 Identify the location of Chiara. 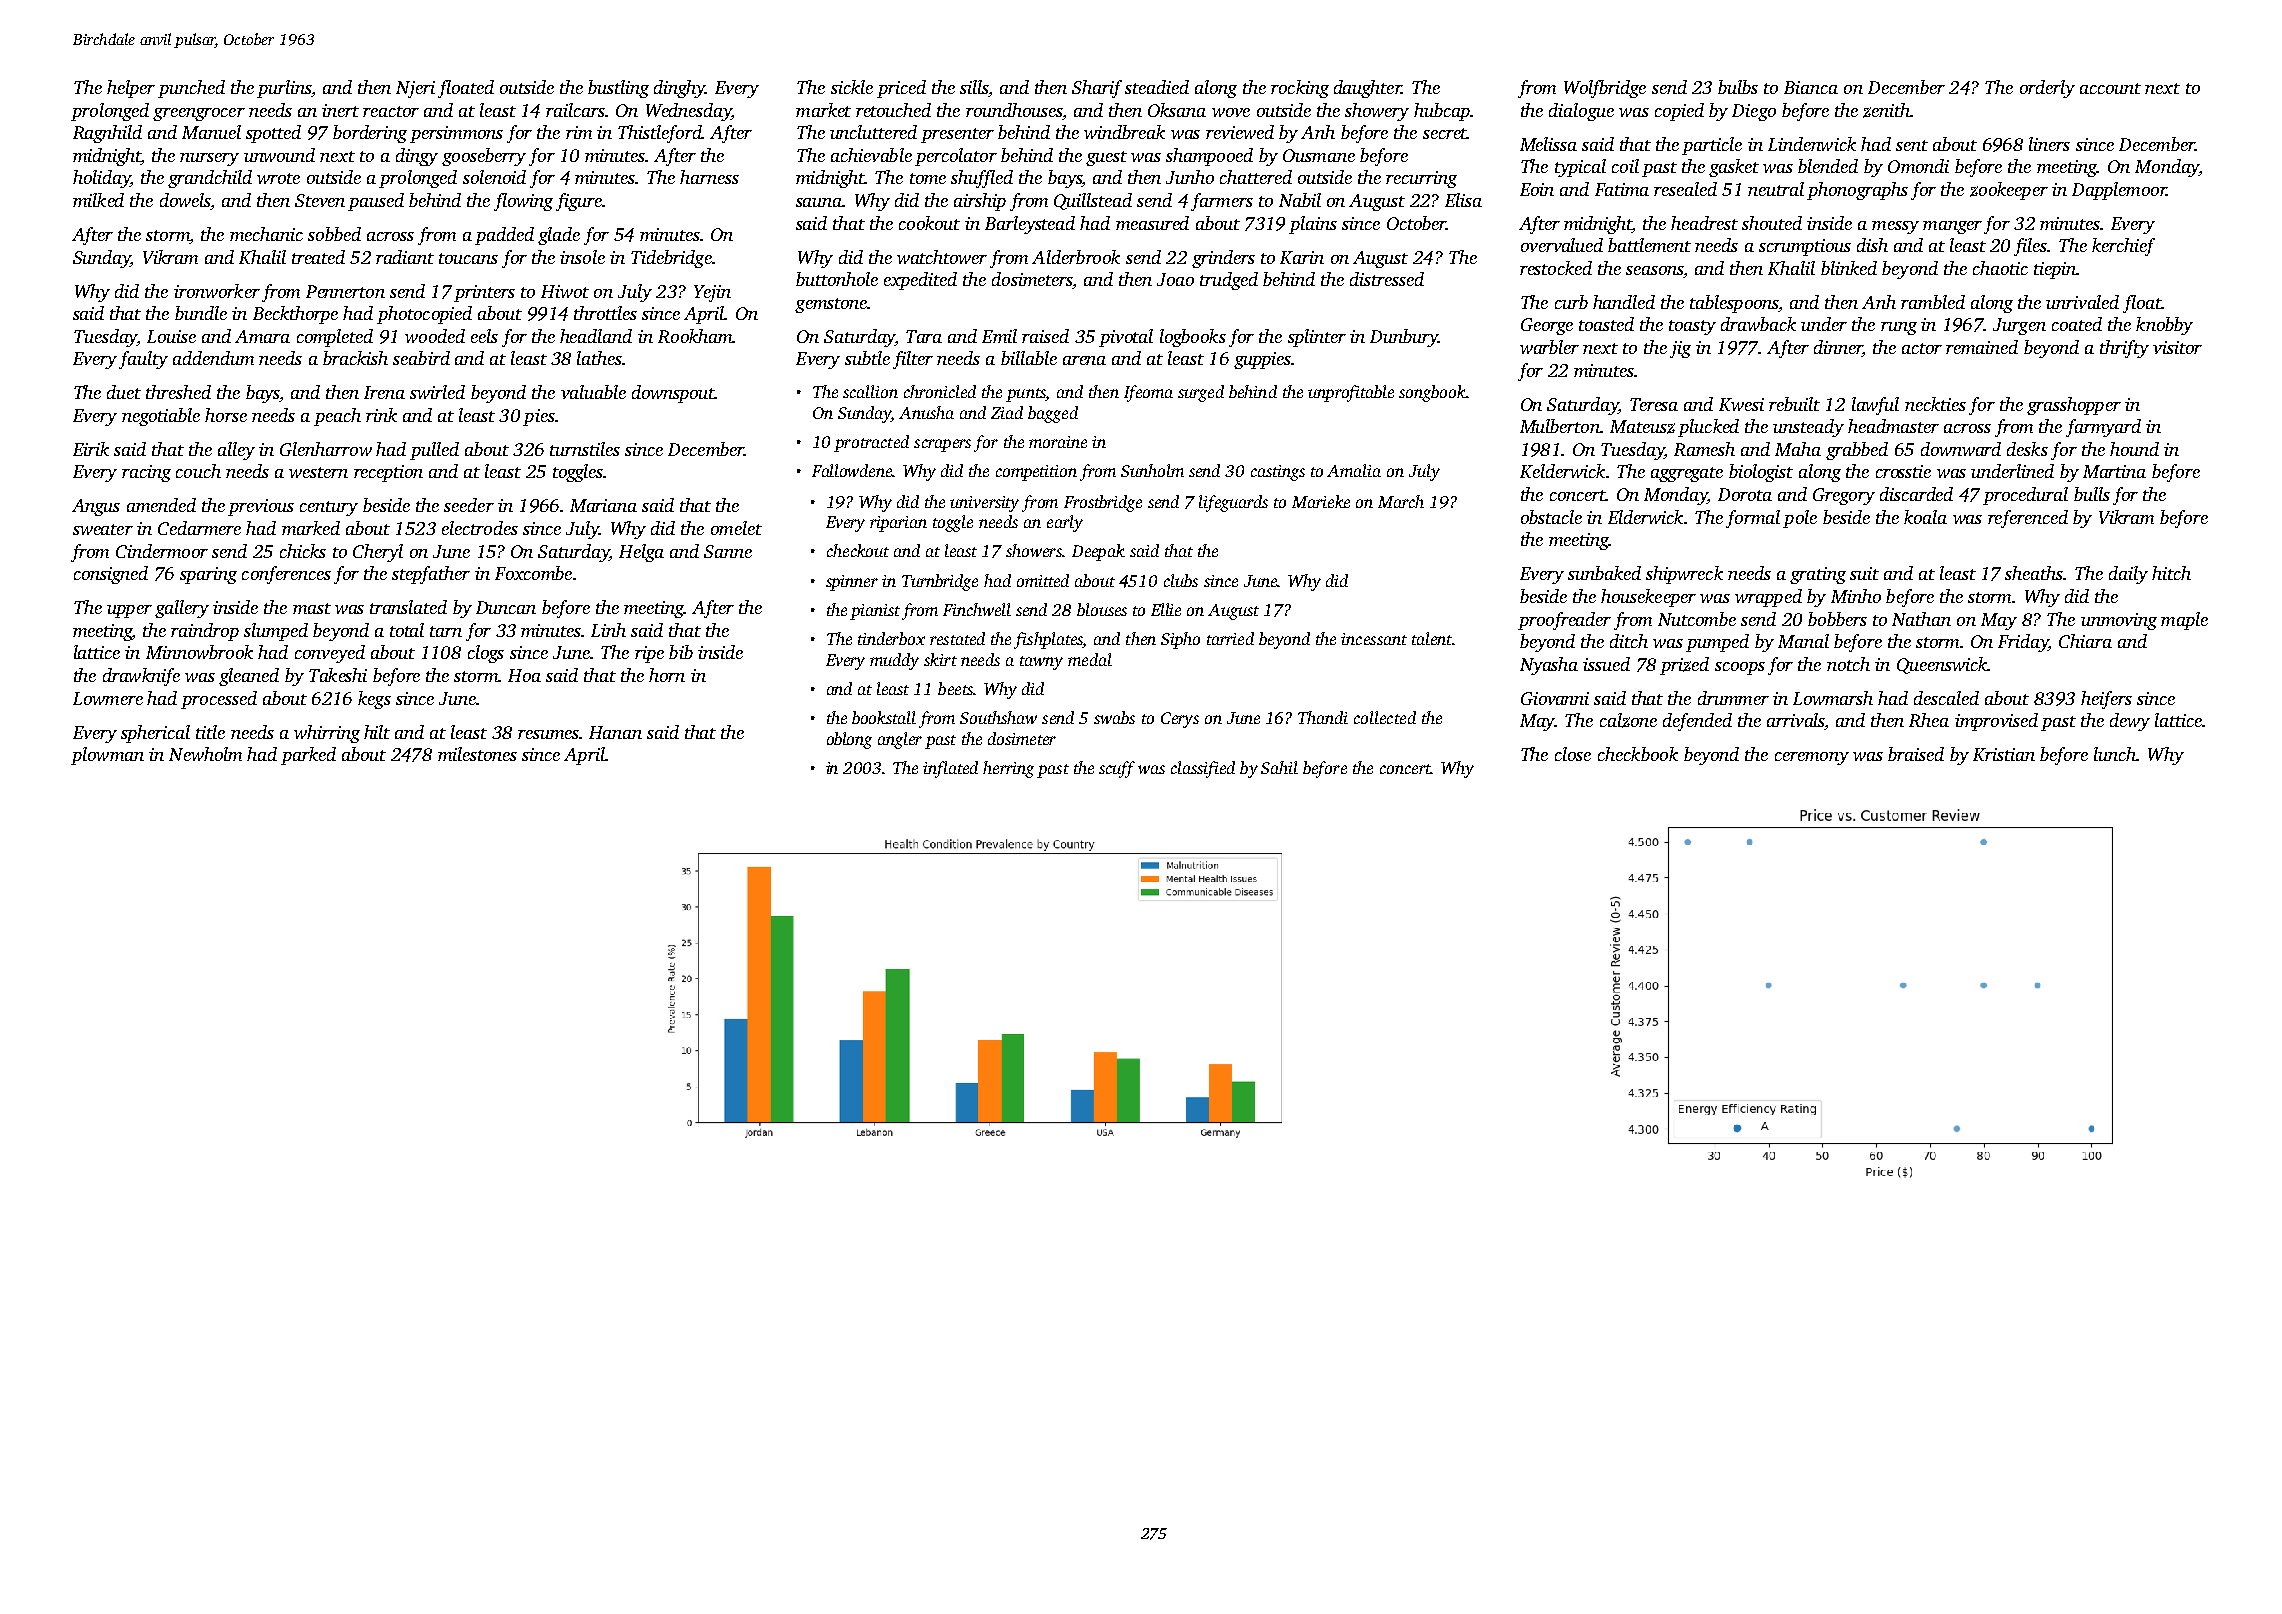
(2085, 641).
